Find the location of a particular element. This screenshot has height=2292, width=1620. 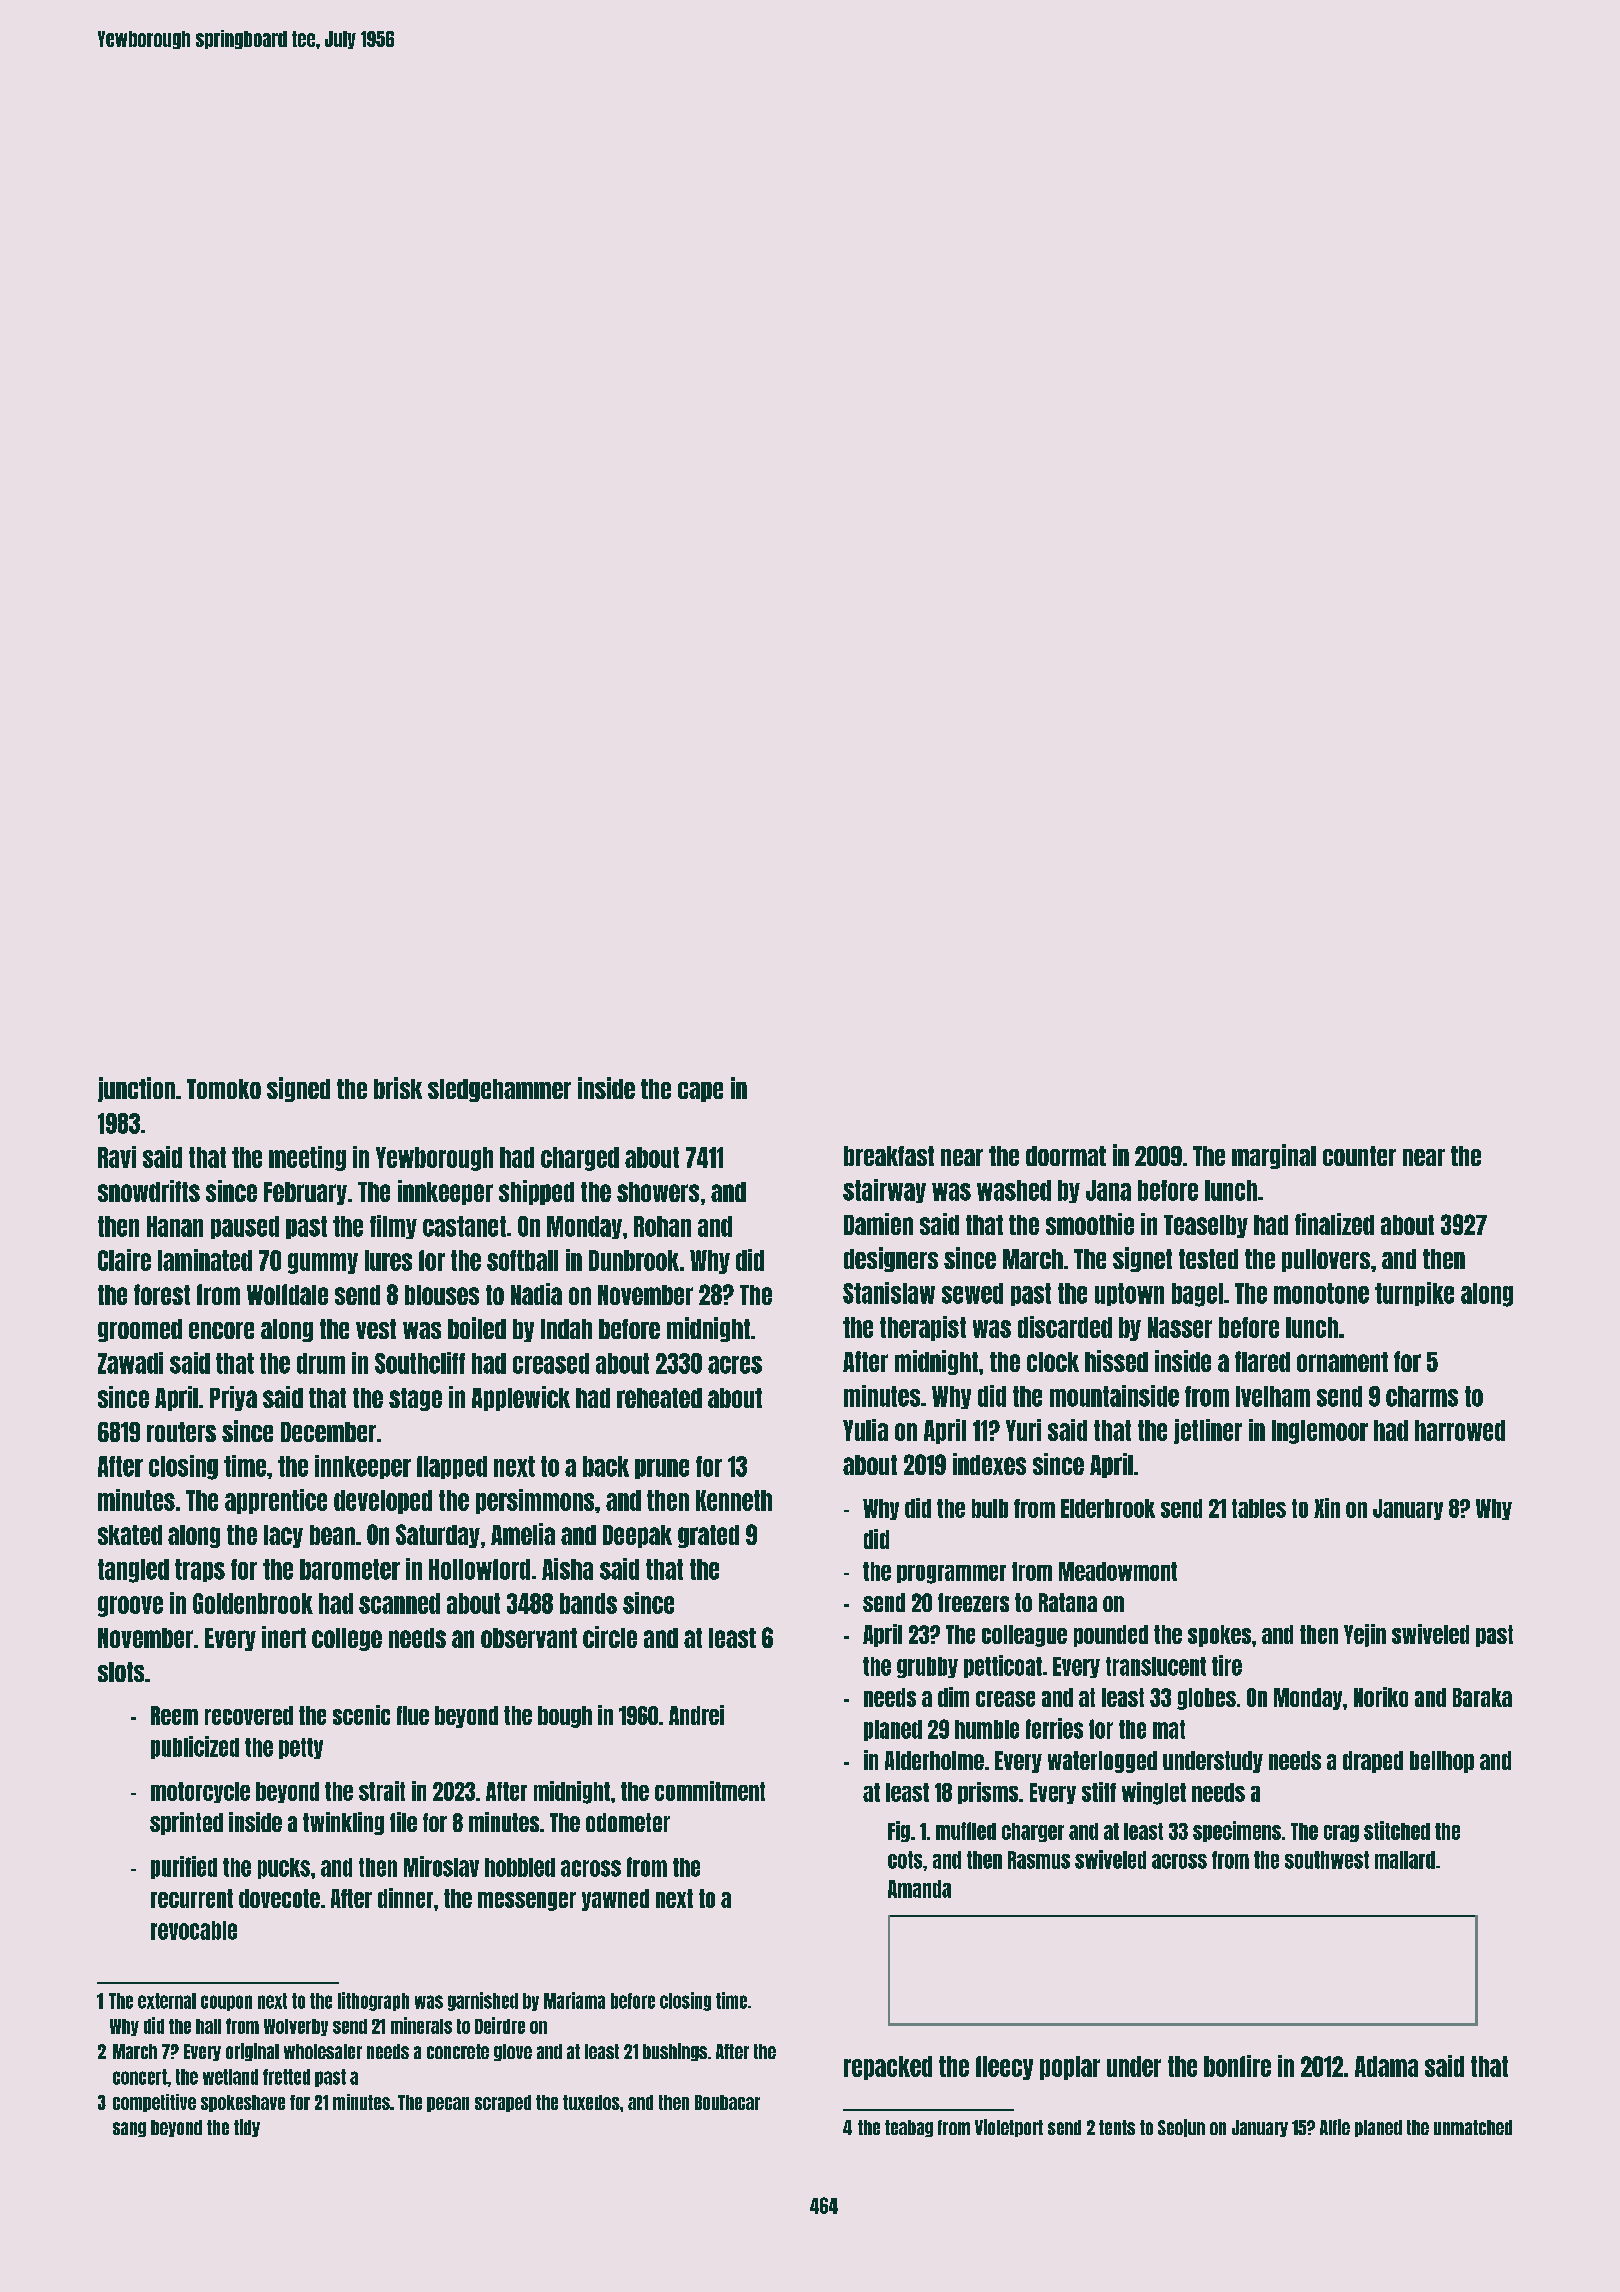

bushings is located at coordinates (675, 2052).
